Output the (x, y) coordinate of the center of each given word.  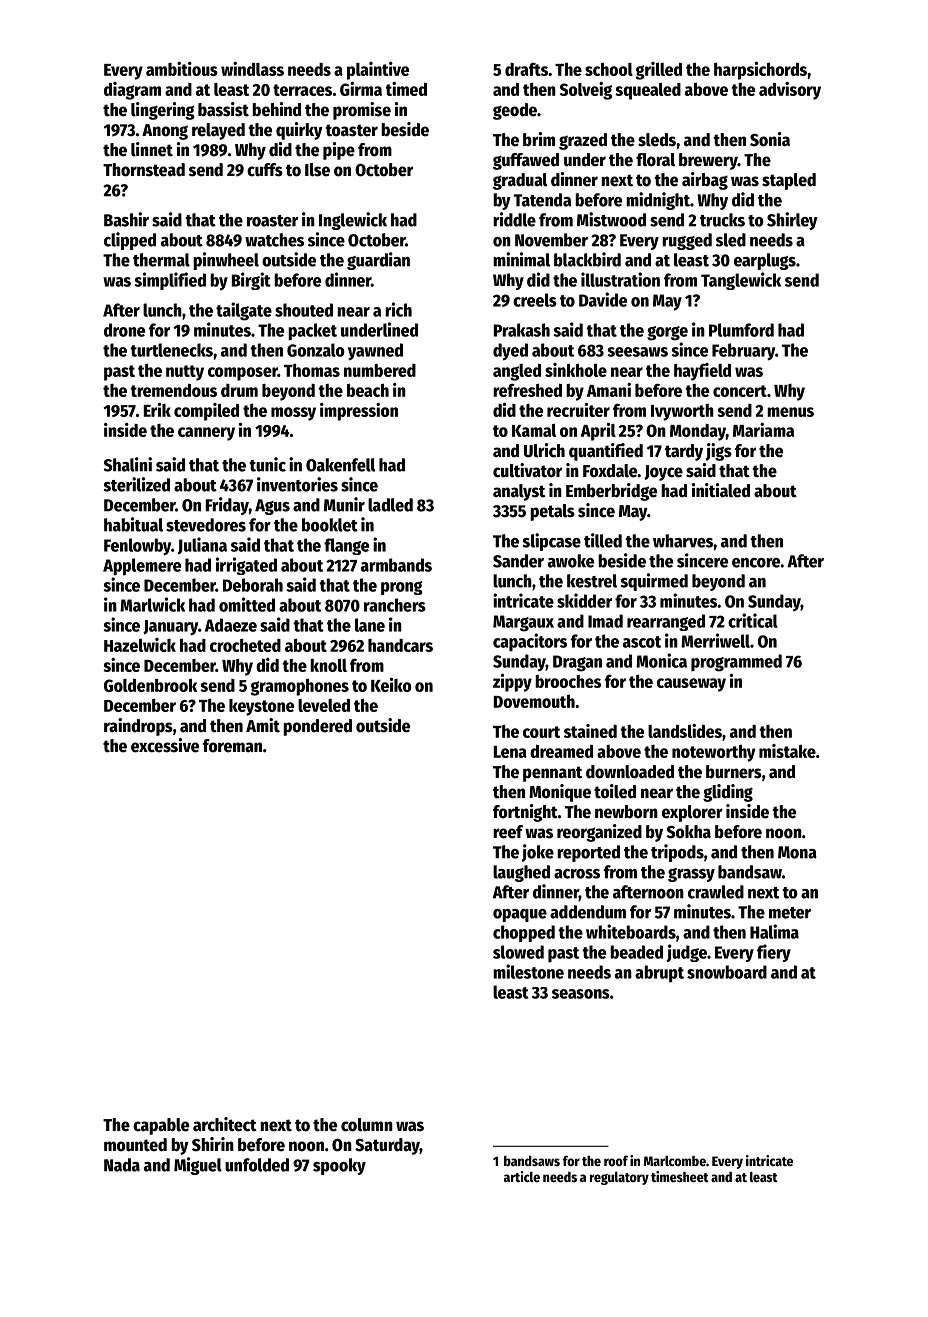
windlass (252, 69)
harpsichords (760, 71)
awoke (571, 561)
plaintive (378, 71)
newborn (626, 812)
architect (225, 1124)
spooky (339, 1166)
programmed (736, 663)
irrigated (246, 566)
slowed (518, 952)
